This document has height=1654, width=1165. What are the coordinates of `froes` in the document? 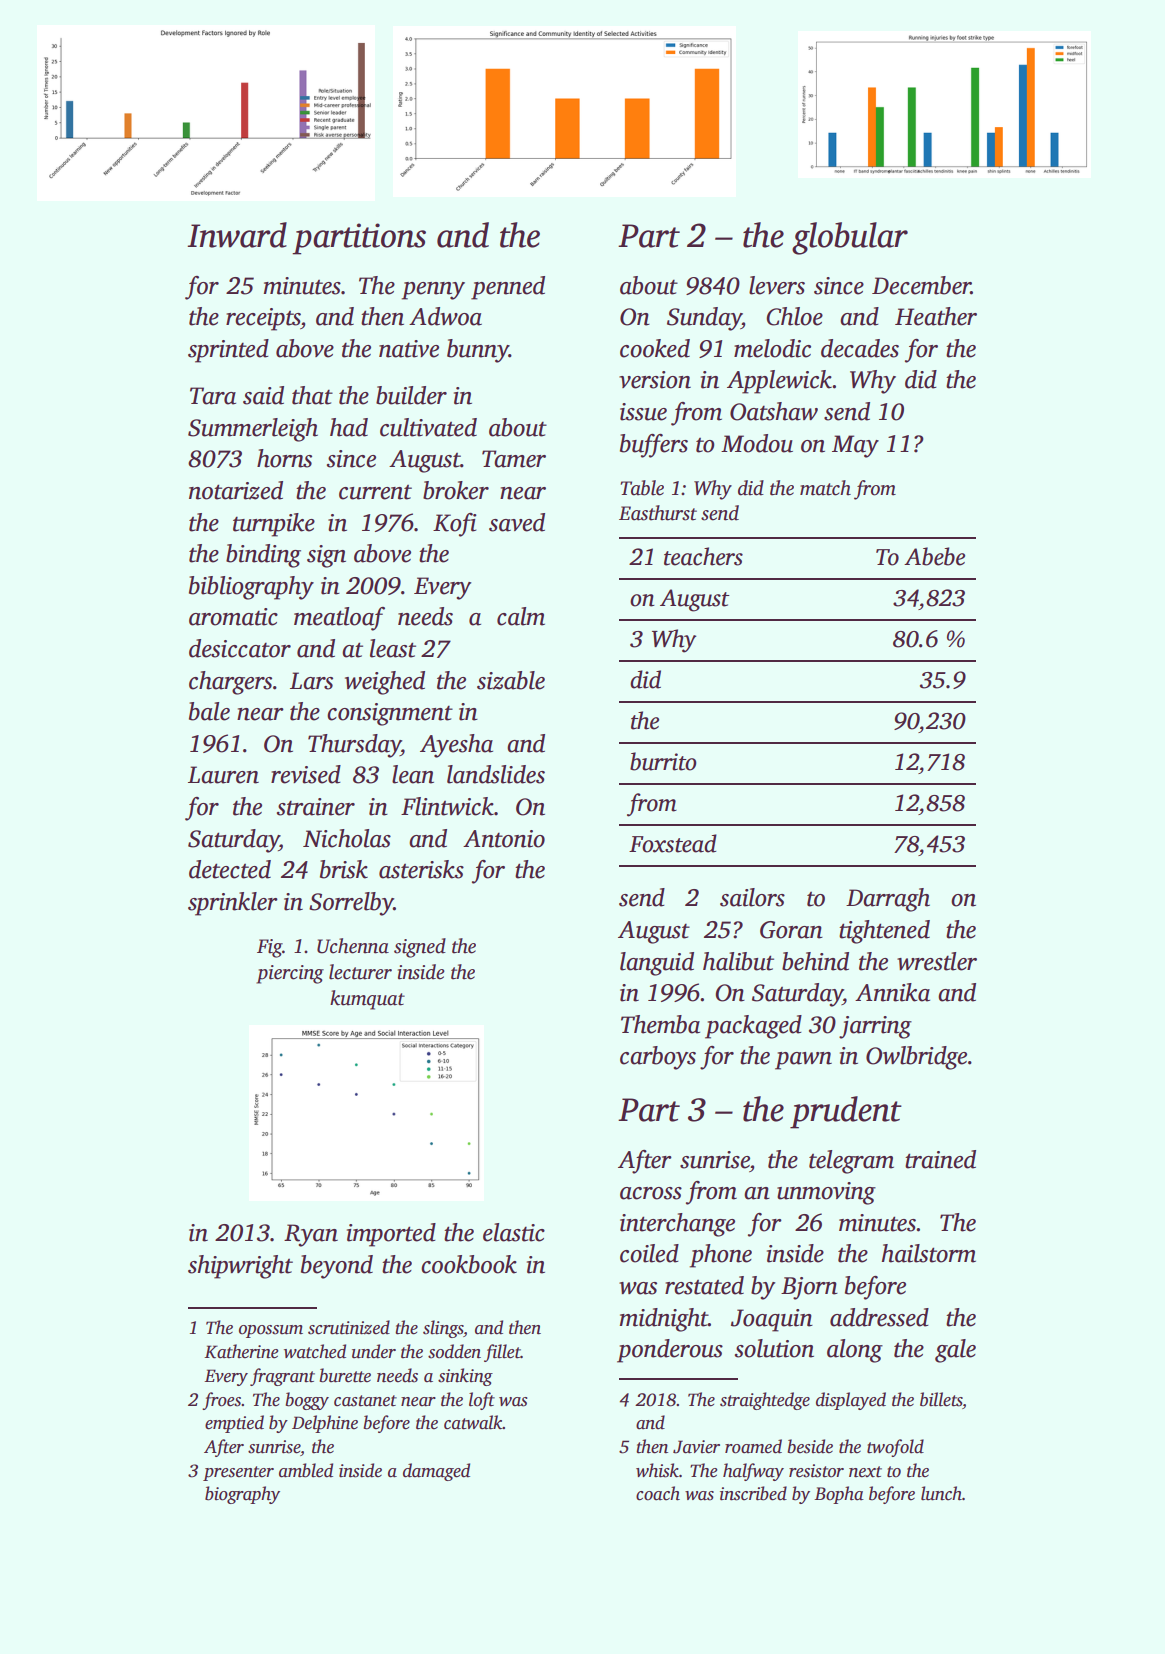 It's located at (222, 1401).
